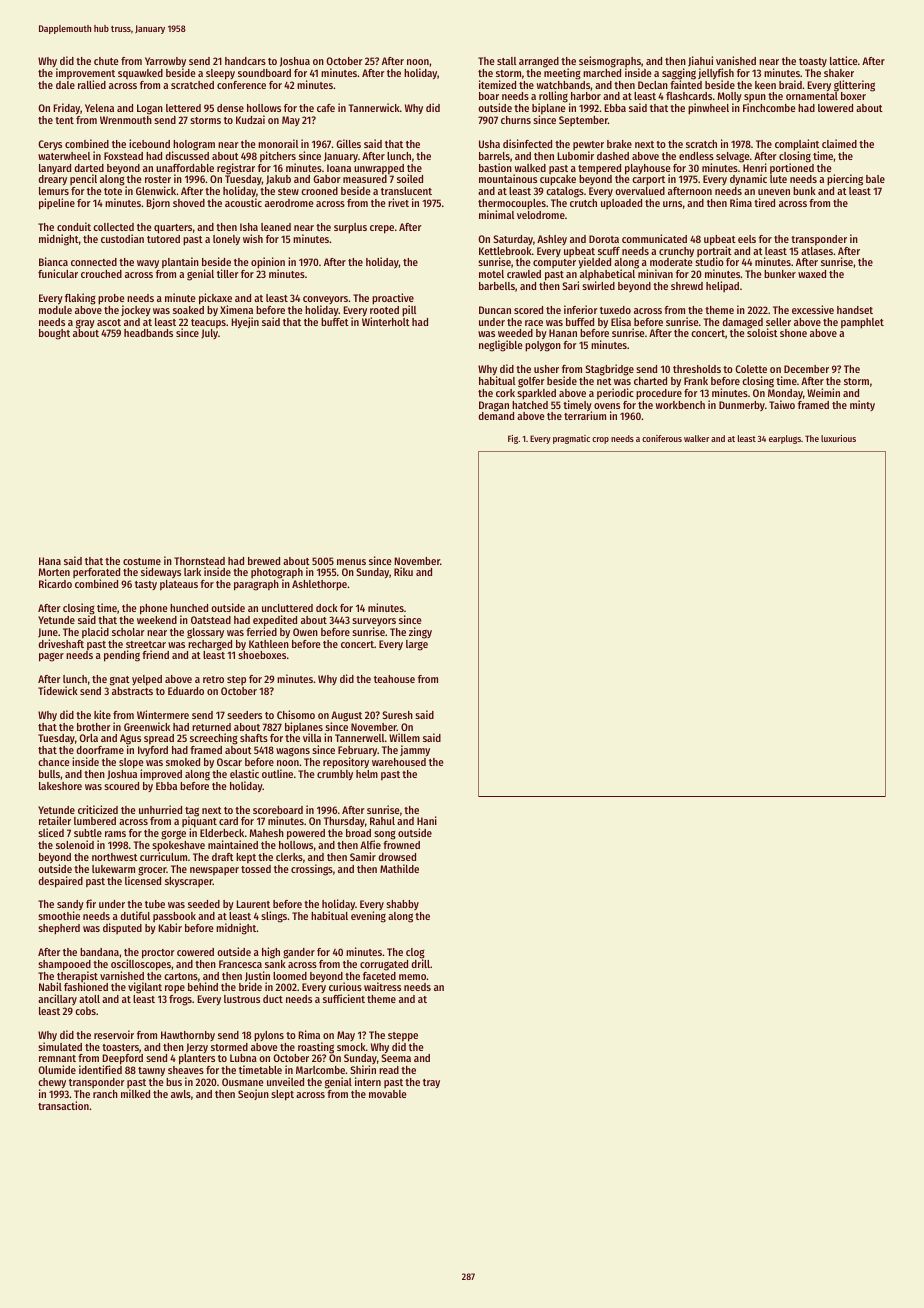 This screenshot has height=1308, width=924. Describe the element at coordinates (48, 633) in the screenshot. I see `June` at that location.
